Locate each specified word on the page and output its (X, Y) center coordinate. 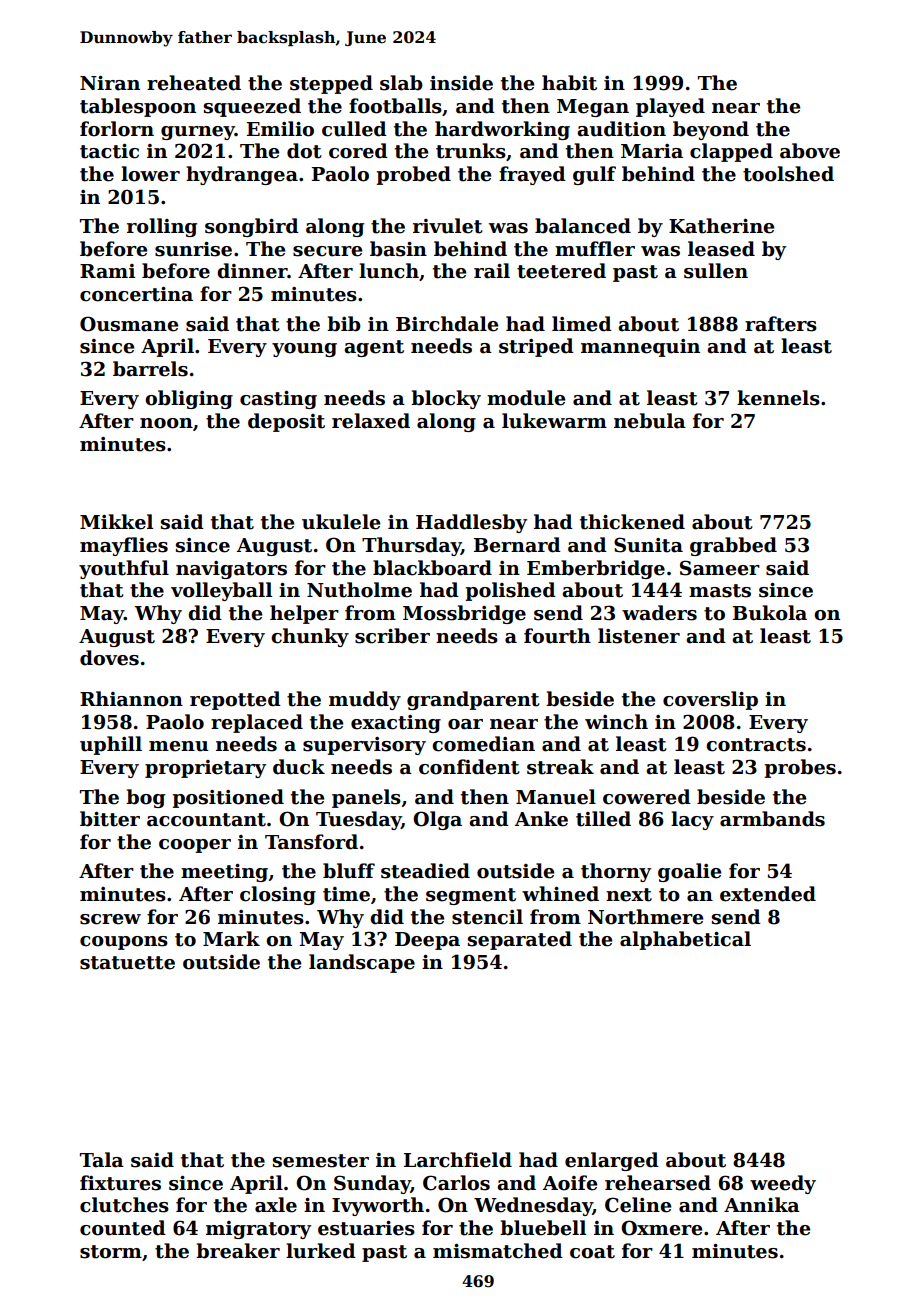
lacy (692, 820)
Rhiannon (131, 699)
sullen (716, 271)
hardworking (502, 130)
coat (592, 1252)
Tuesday (358, 820)
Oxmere (661, 1228)
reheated (194, 83)
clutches (124, 1205)
